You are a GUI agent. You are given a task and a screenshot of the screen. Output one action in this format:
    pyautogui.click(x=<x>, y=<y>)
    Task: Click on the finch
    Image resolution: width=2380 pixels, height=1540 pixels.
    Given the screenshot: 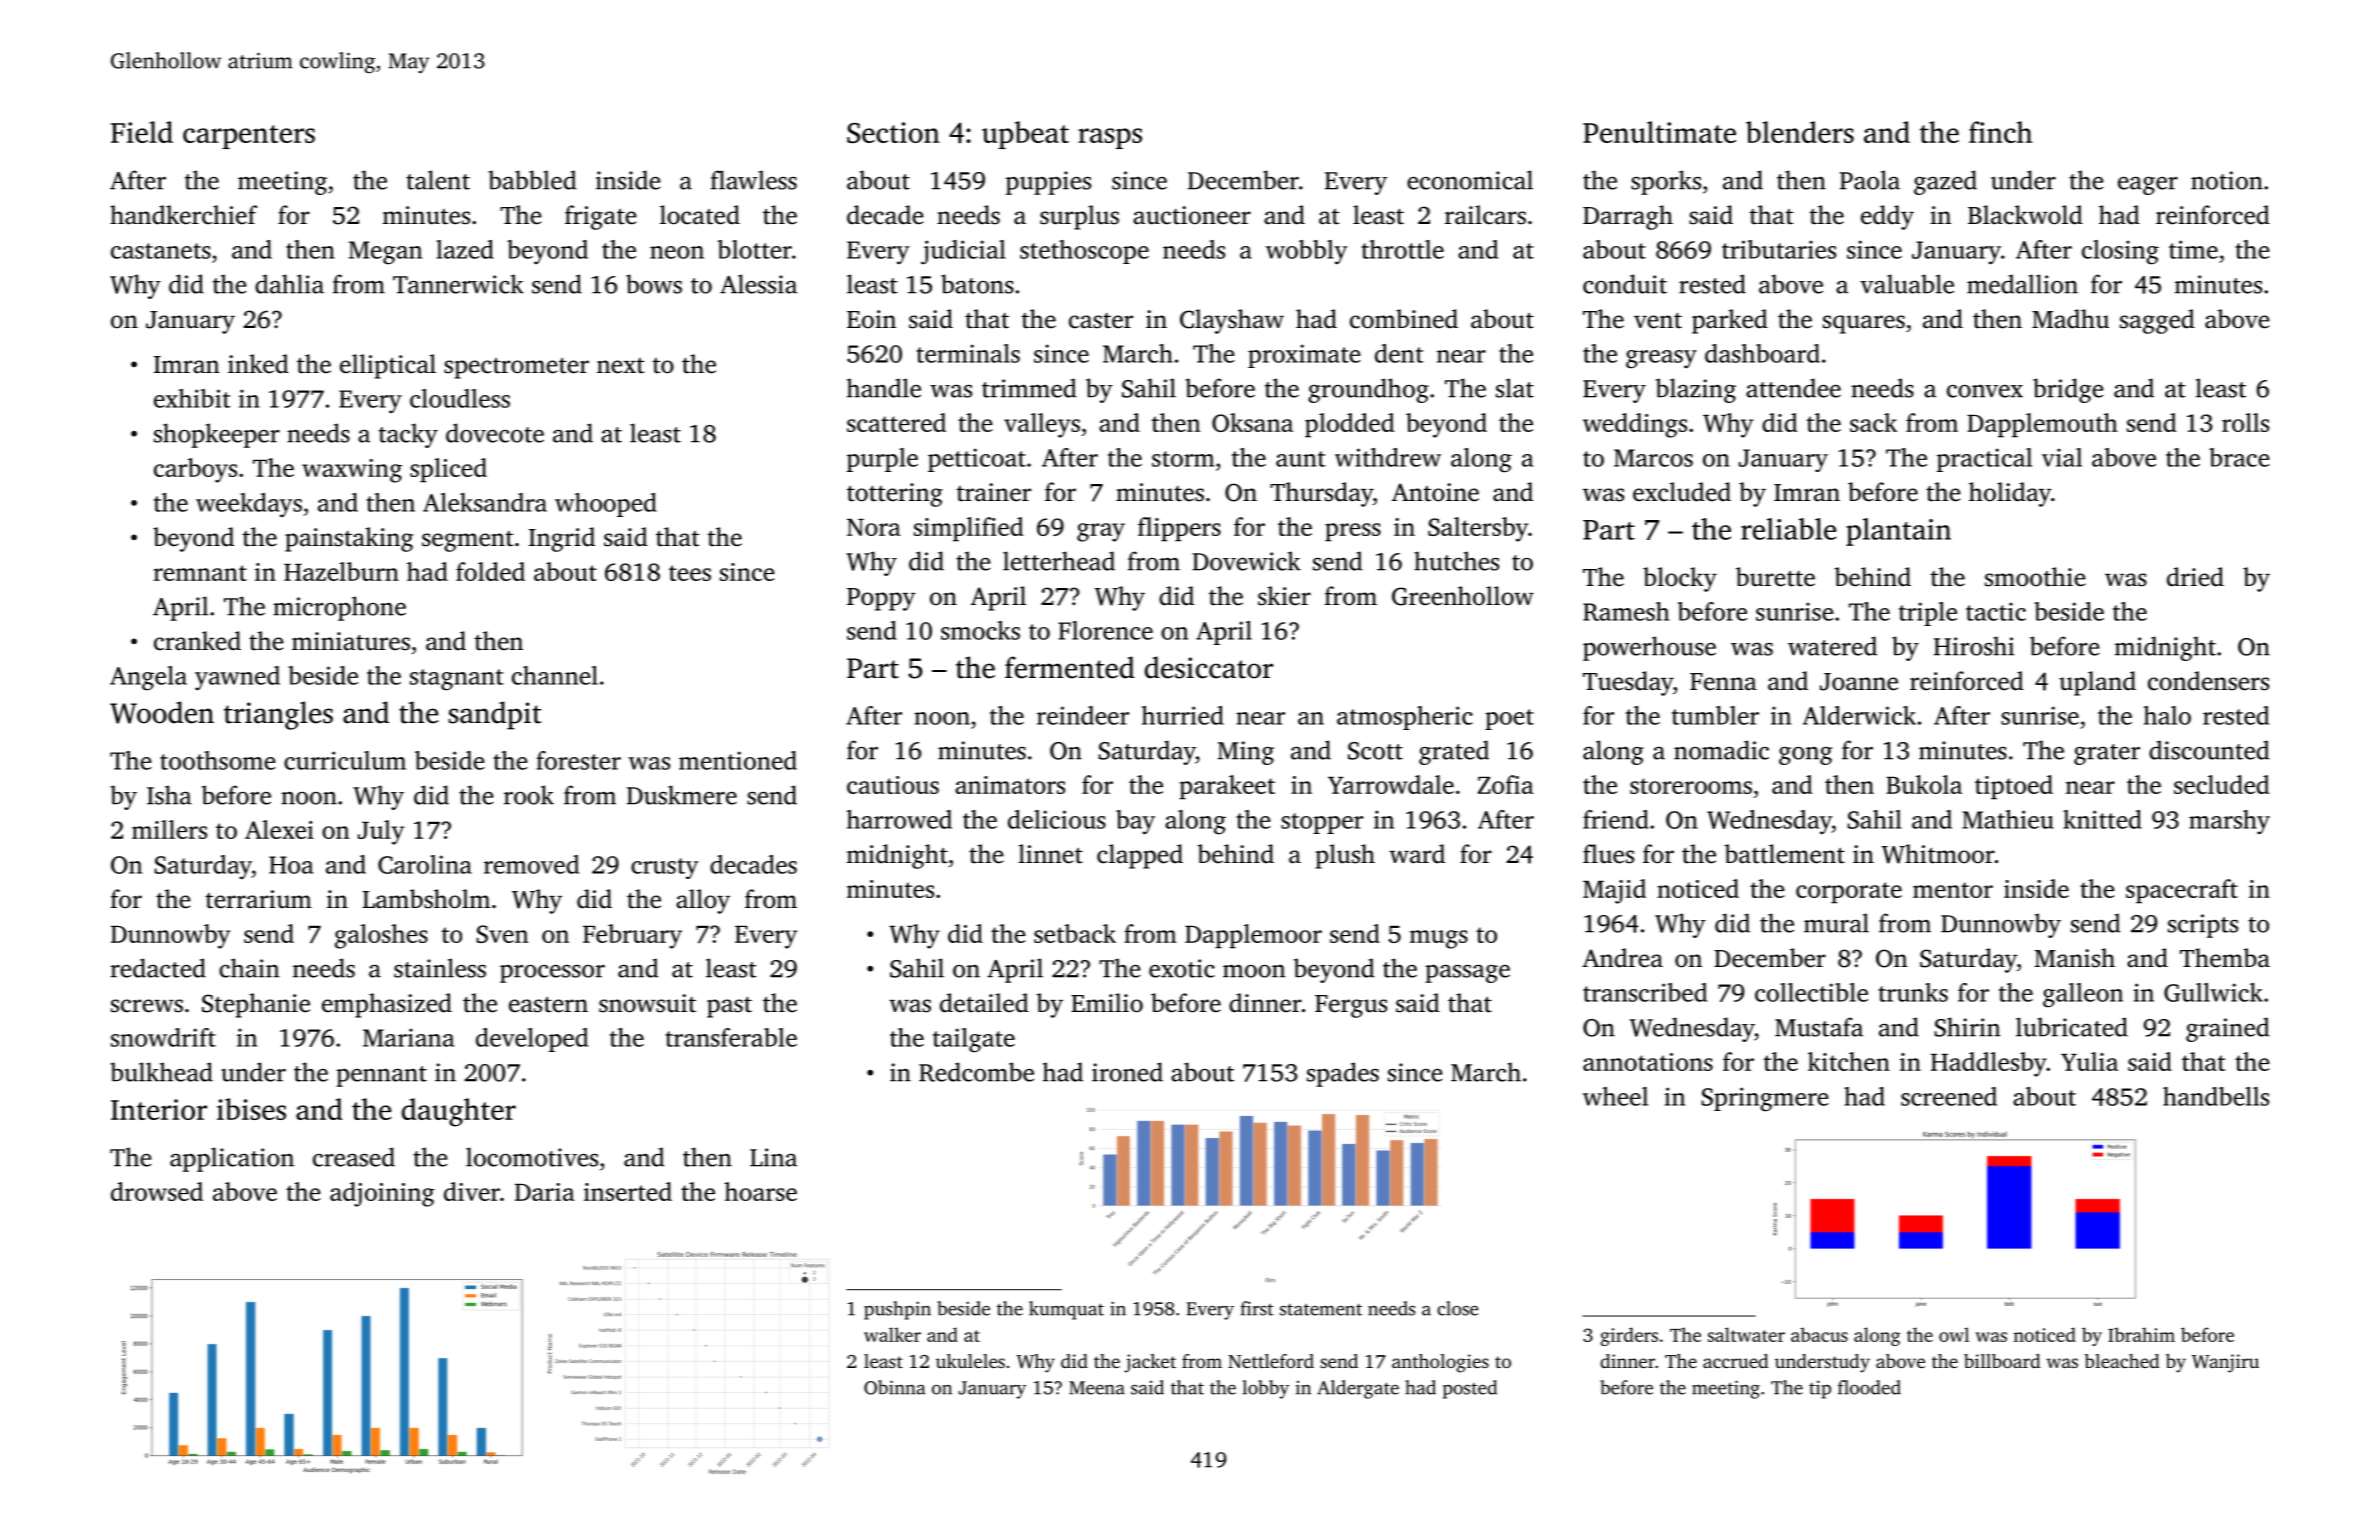 What is the action you would take?
    pyautogui.click(x=2000, y=132)
